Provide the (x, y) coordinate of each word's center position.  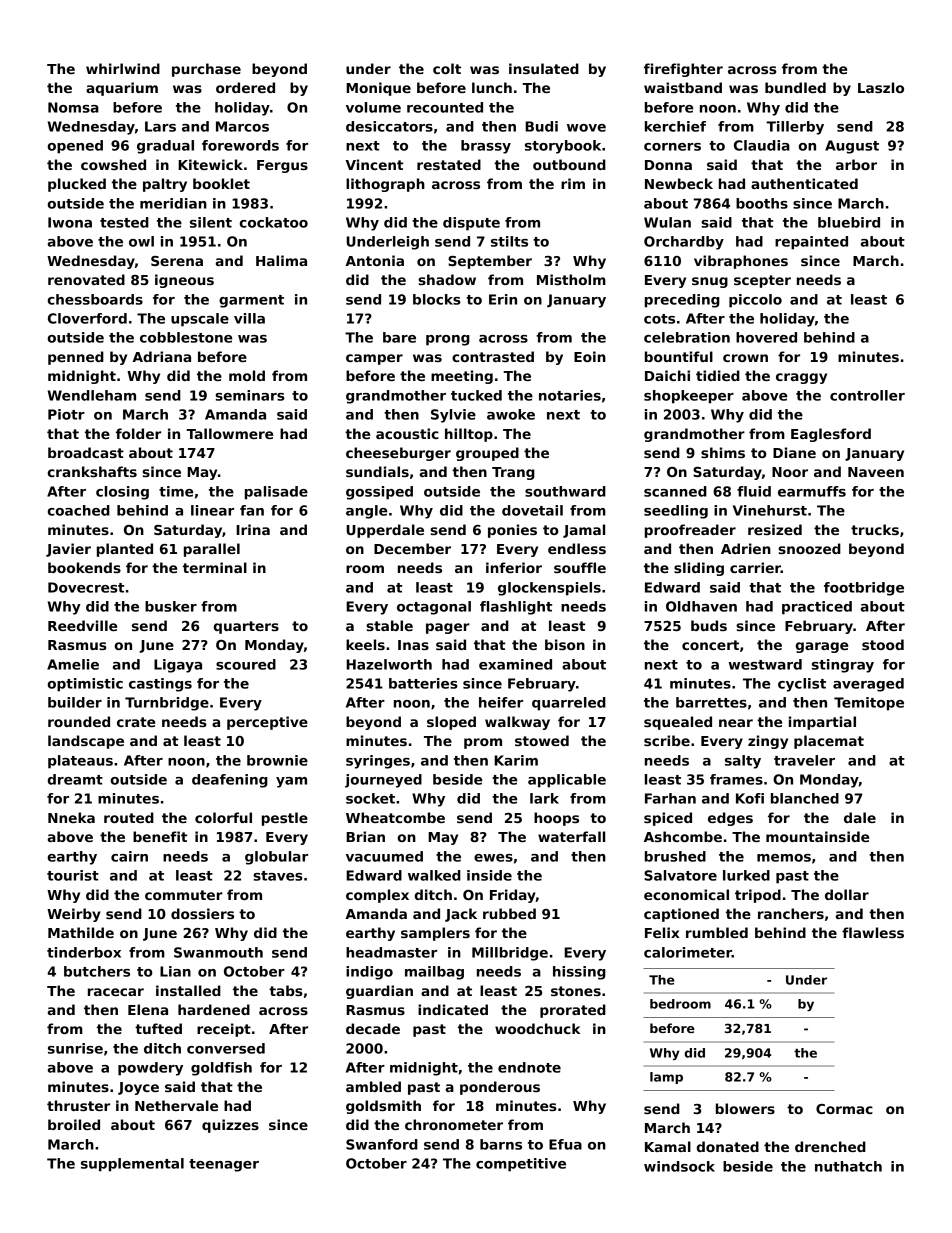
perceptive (267, 723)
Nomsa (73, 107)
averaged (868, 685)
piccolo (755, 301)
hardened (214, 1009)
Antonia (374, 260)
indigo (369, 973)
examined (515, 664)
